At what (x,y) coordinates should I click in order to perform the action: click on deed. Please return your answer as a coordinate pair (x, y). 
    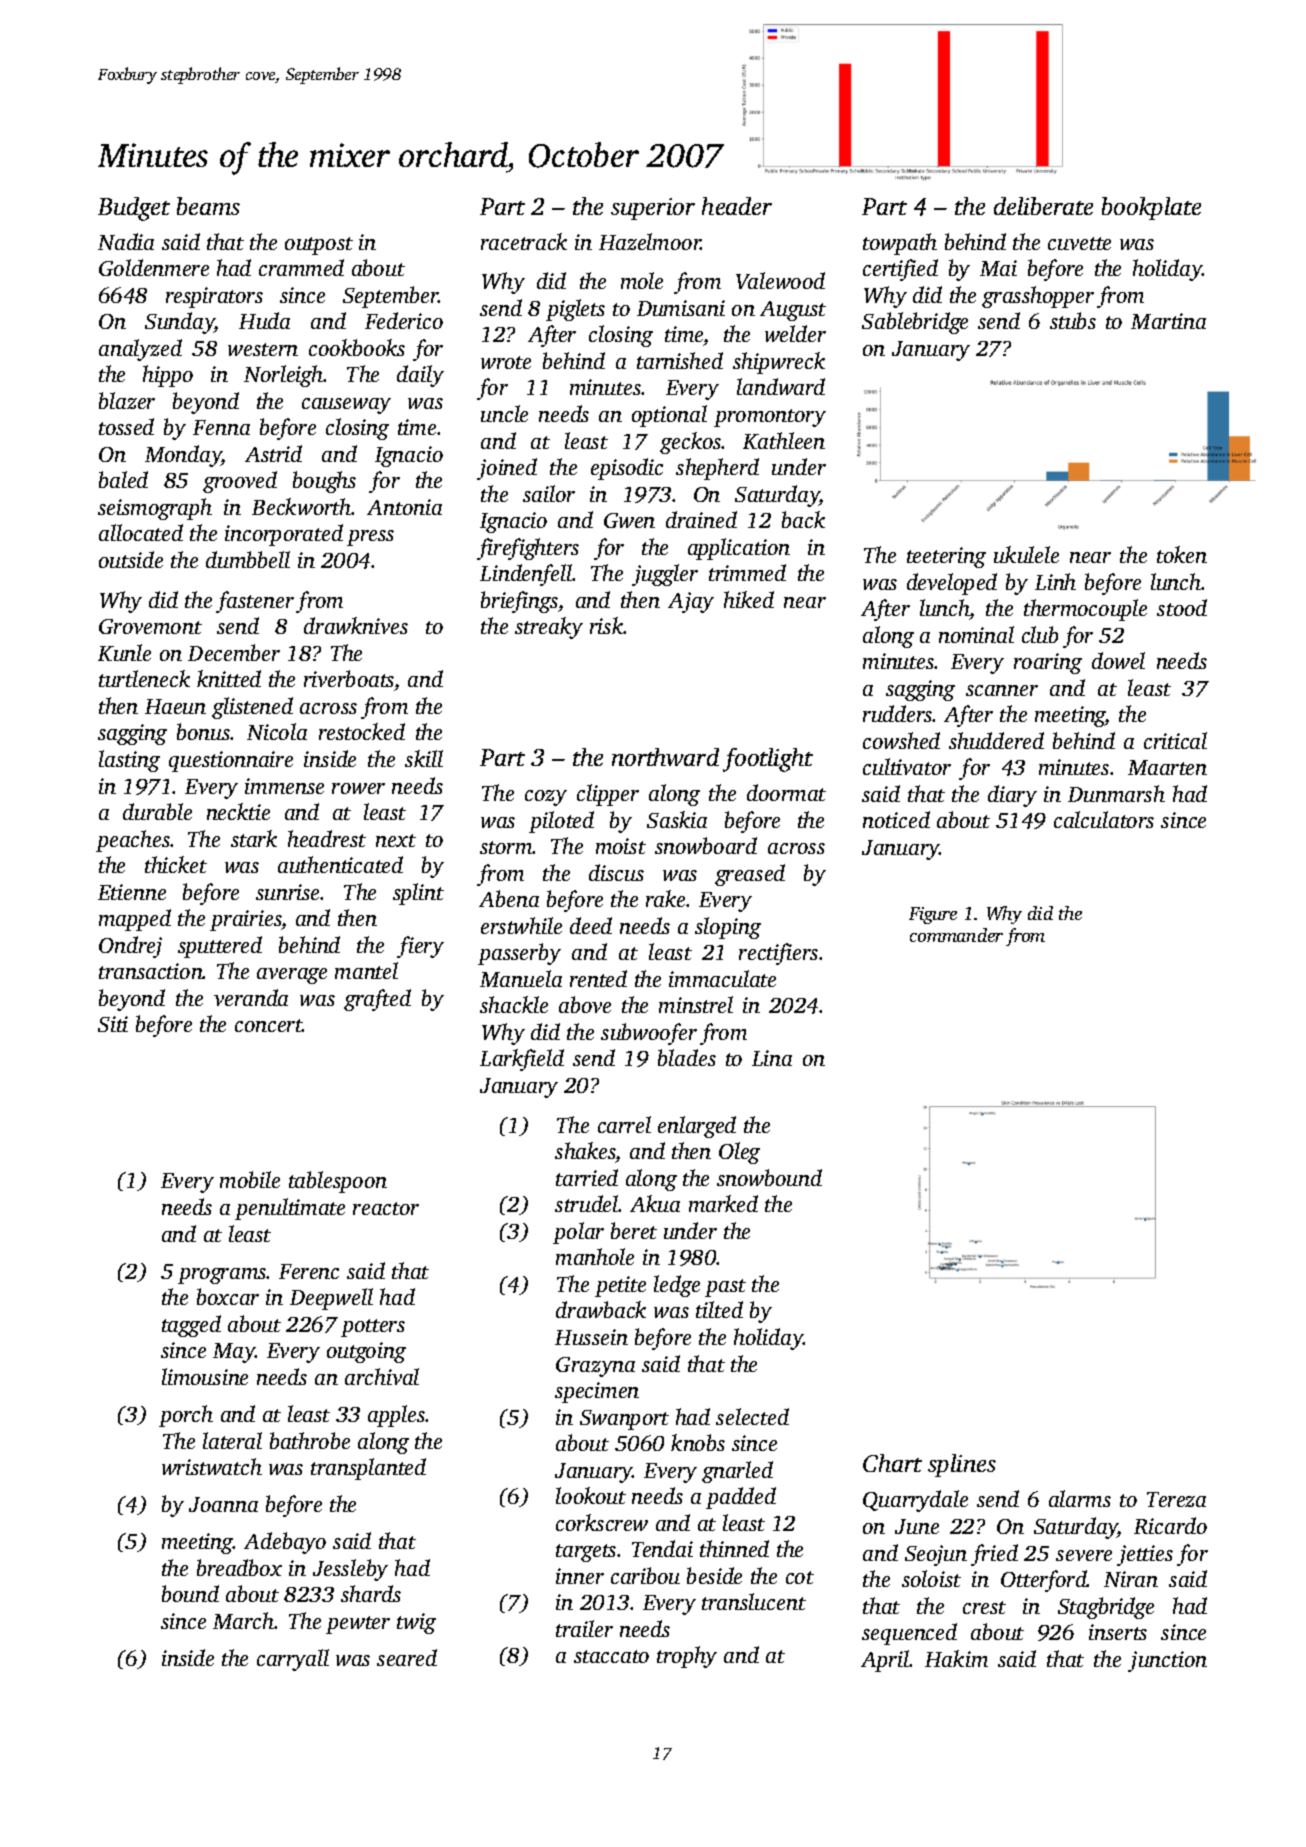
    Looking at the image, I should click on (591, 925).
